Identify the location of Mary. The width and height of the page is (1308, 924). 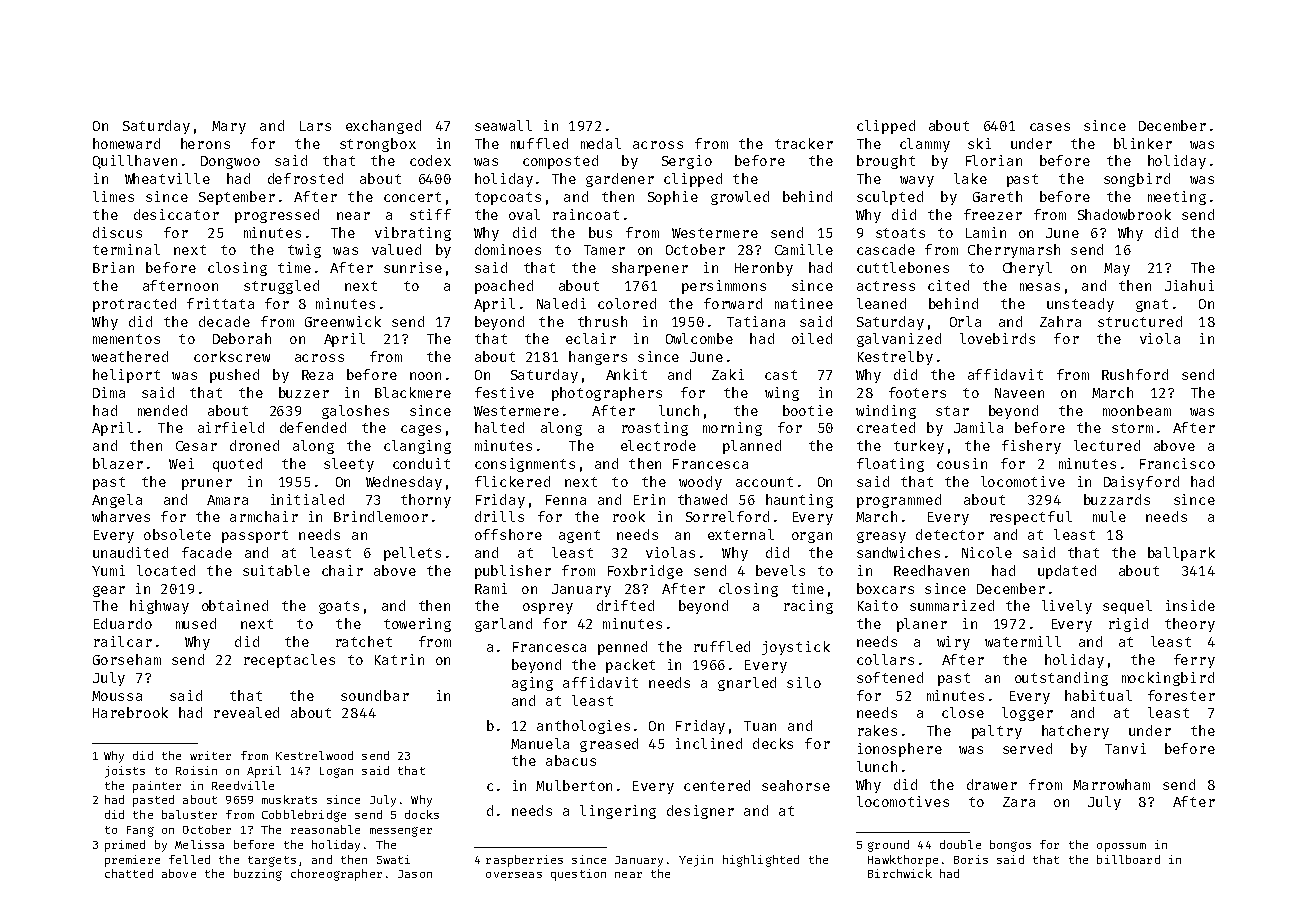
(229, 127).
